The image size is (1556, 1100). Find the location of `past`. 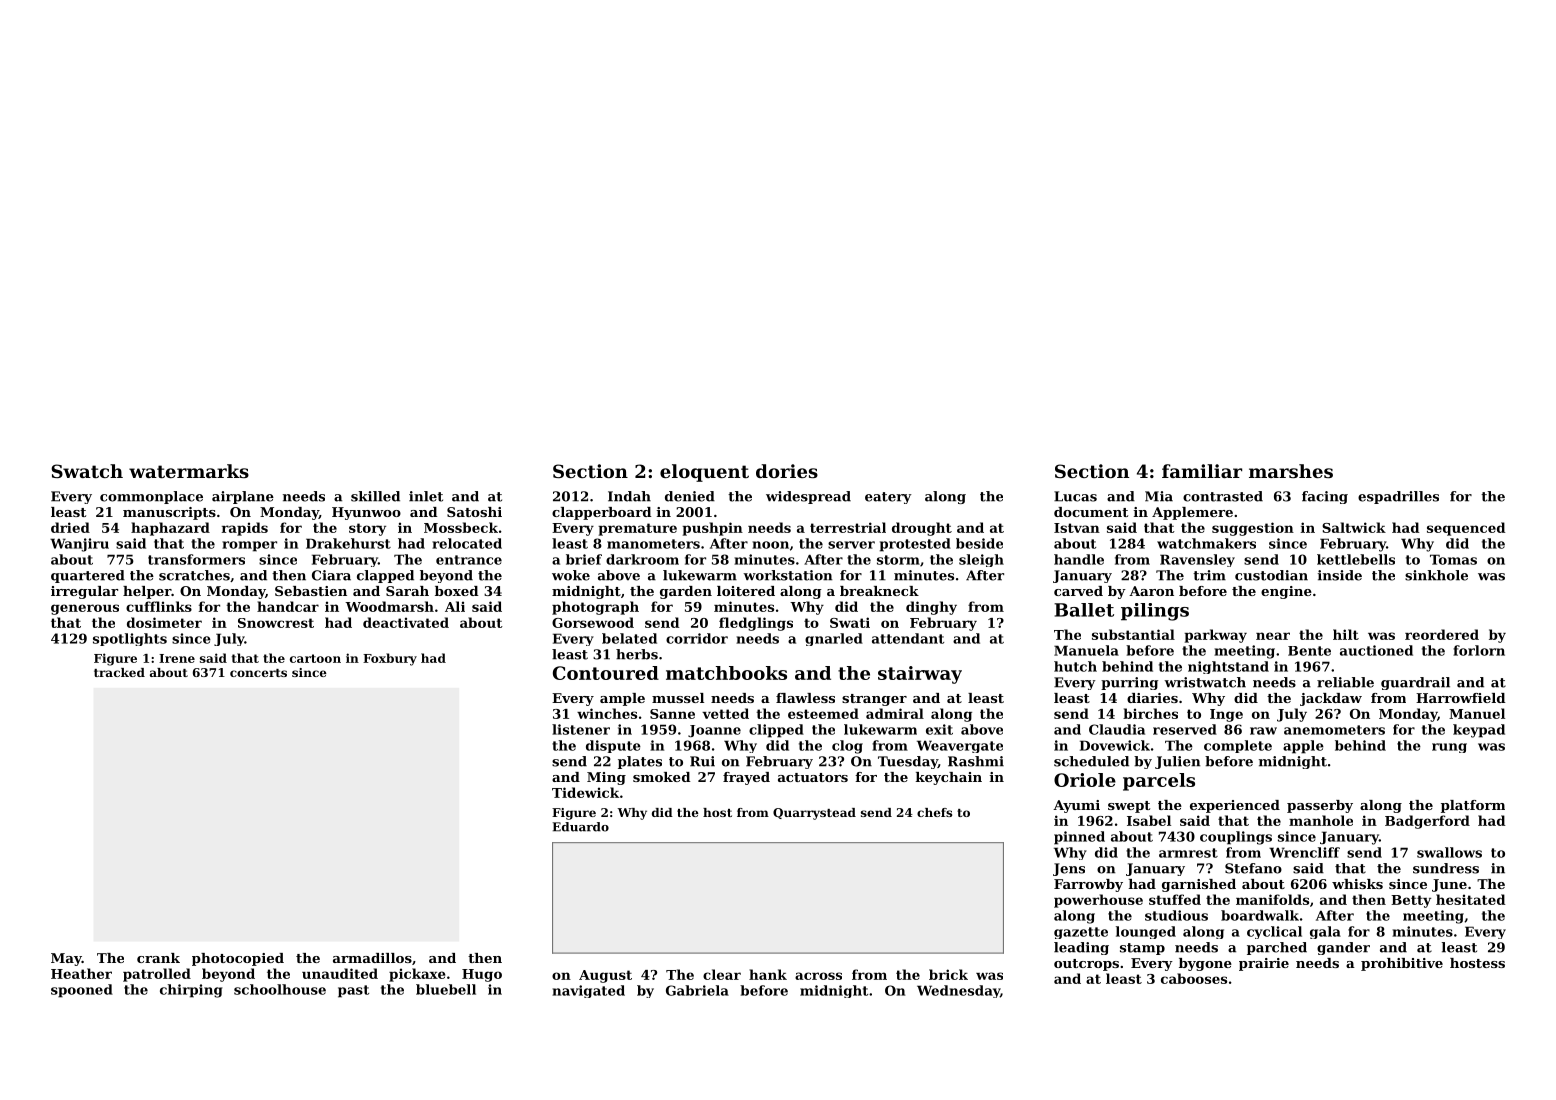

past is located at coordinates (353, 991).
